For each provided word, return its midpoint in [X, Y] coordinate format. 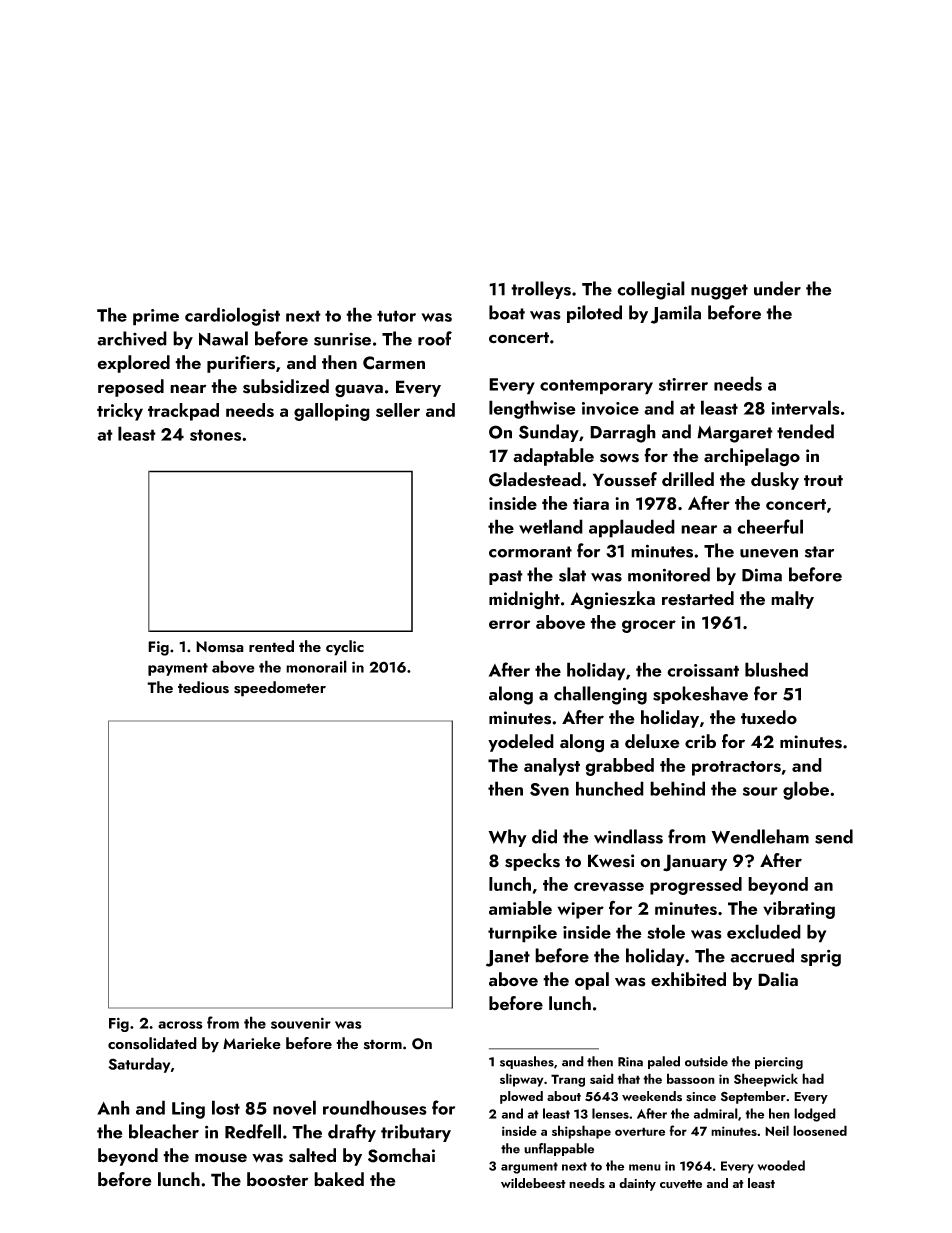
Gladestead [535, 479]
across [180, 1025]
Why [507, 838]
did [544, 836]
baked [339, 1179]
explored [133, 364]
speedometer [280, 689]
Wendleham [760, 836]
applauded [632, 528]
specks [532, 862]
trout [823, 481]
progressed [696, 886]
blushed [776, 669]
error [509, 624]
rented [271, 646]
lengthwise [532, 409]
